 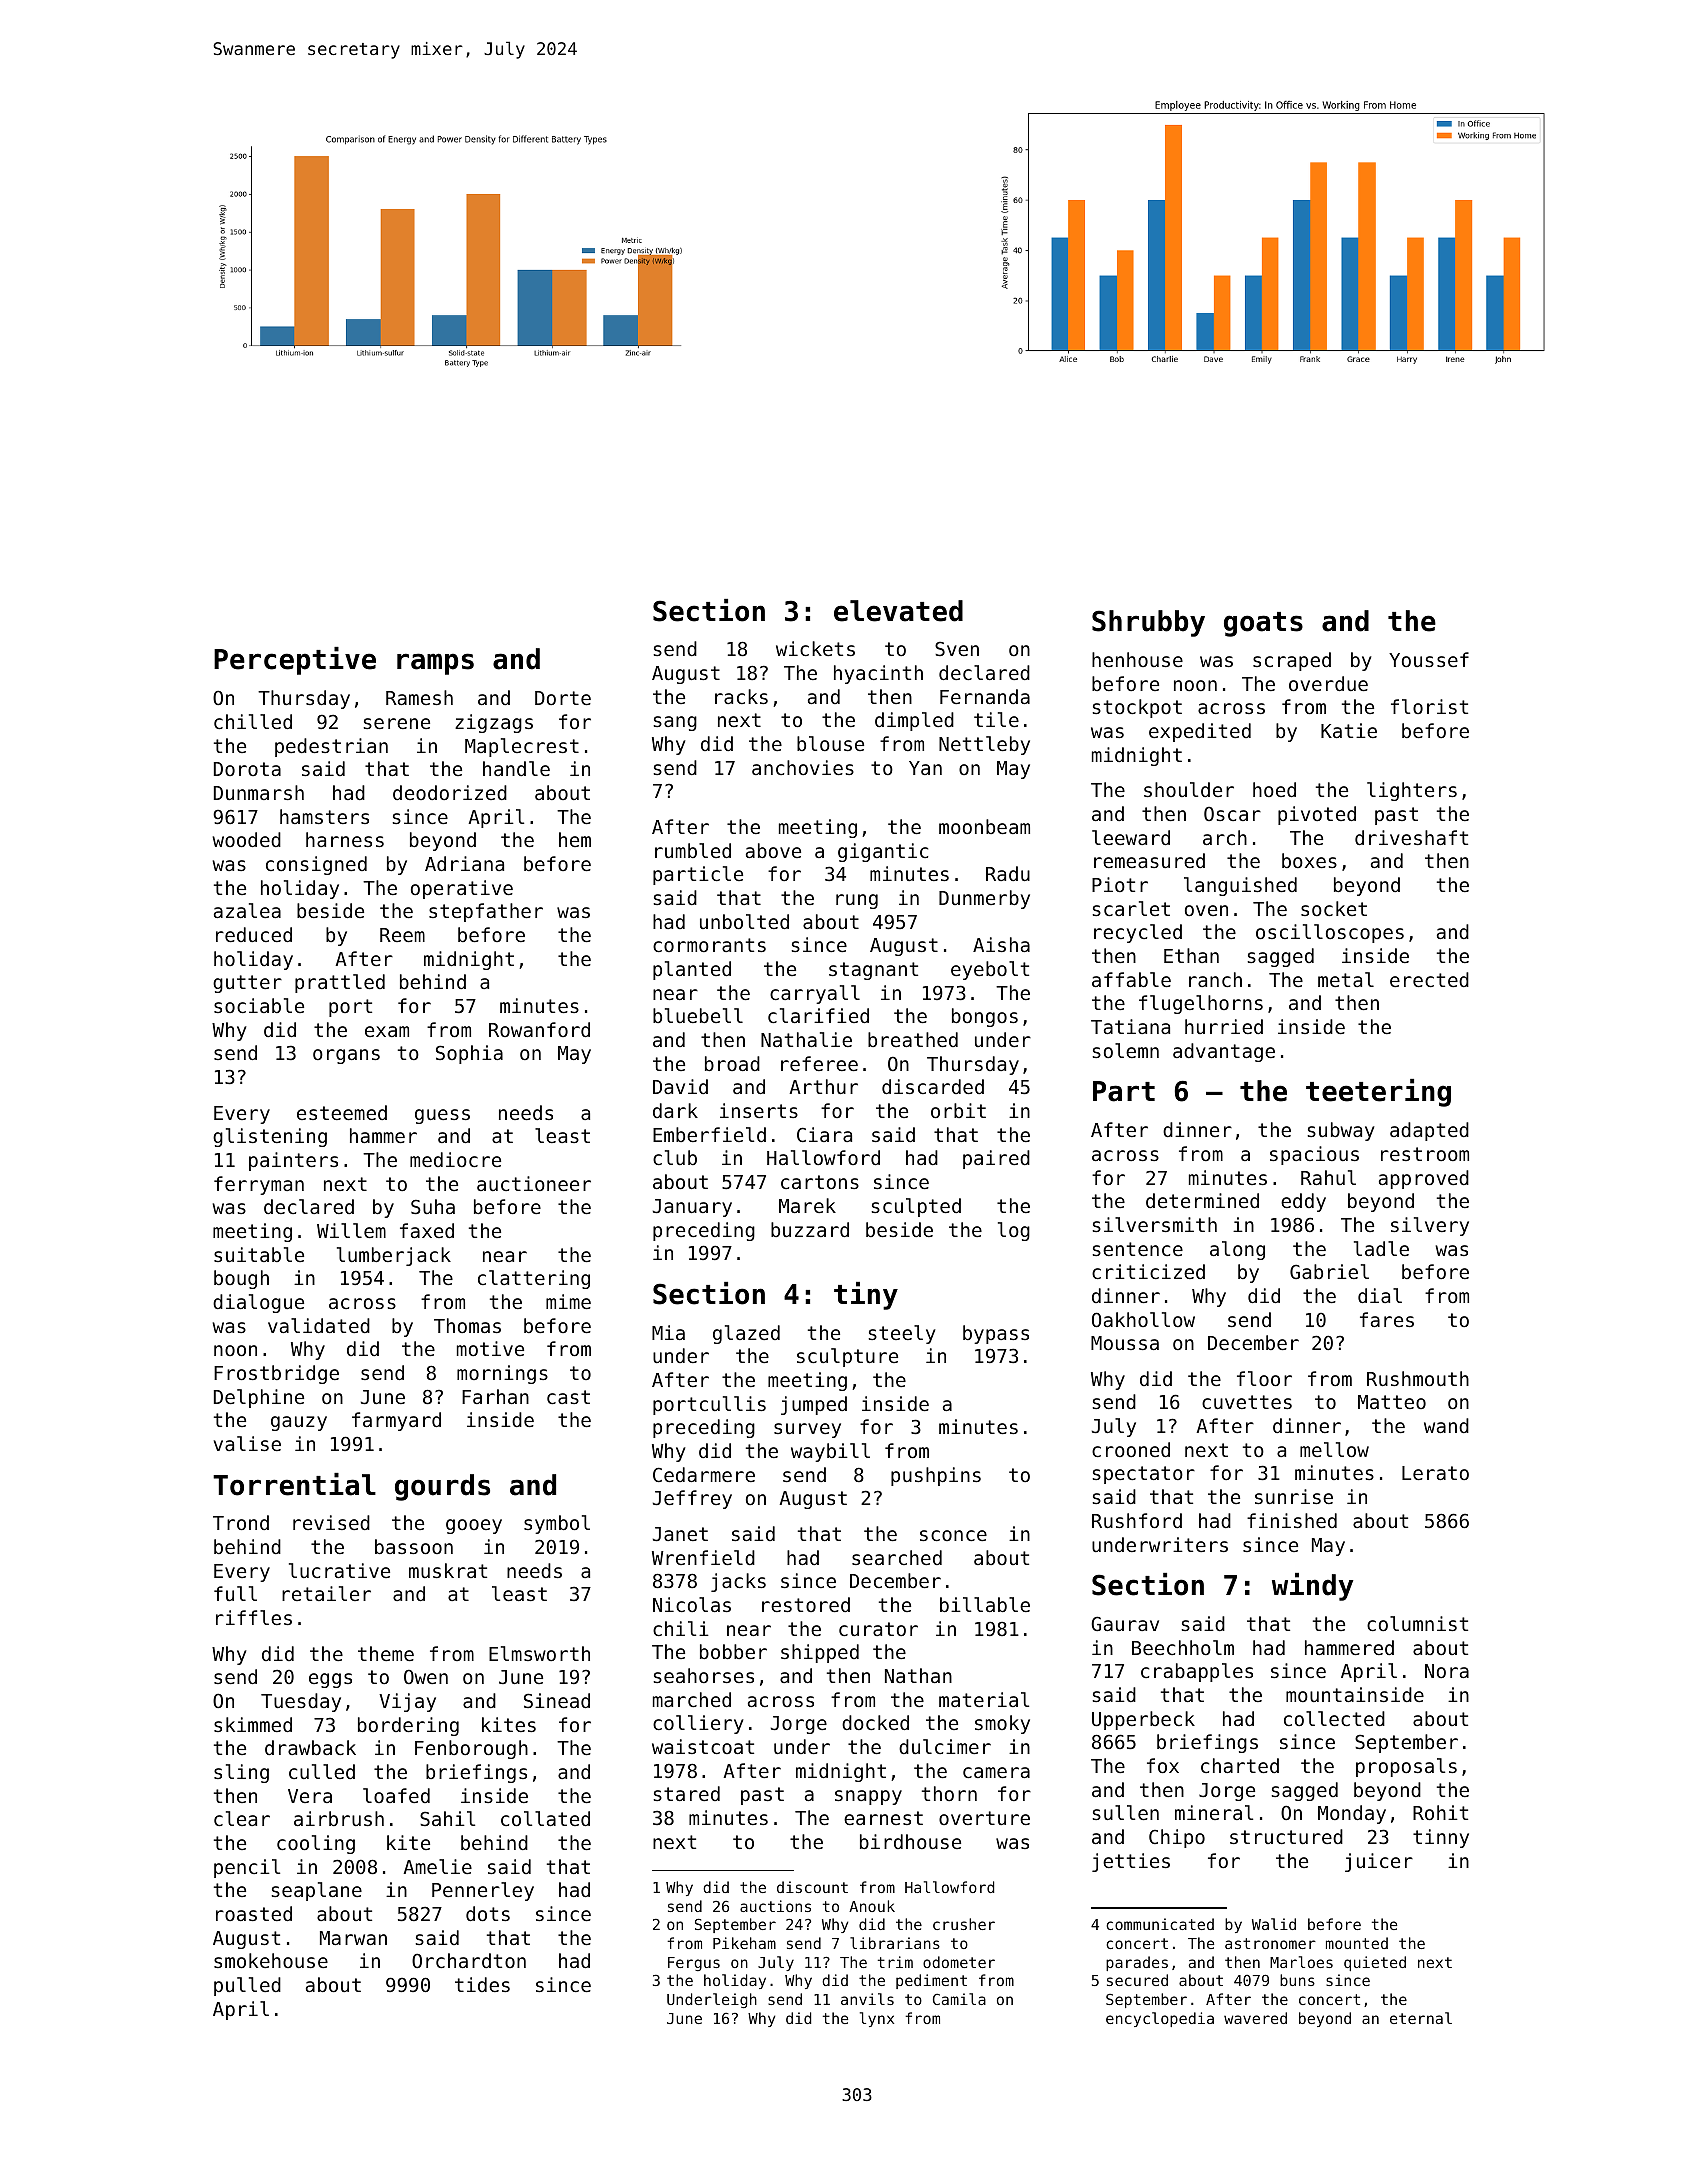 What do you see at coordinates (703, 1557) in the image?
I see `Wrenfield` at bounding box center [703, 1557].
